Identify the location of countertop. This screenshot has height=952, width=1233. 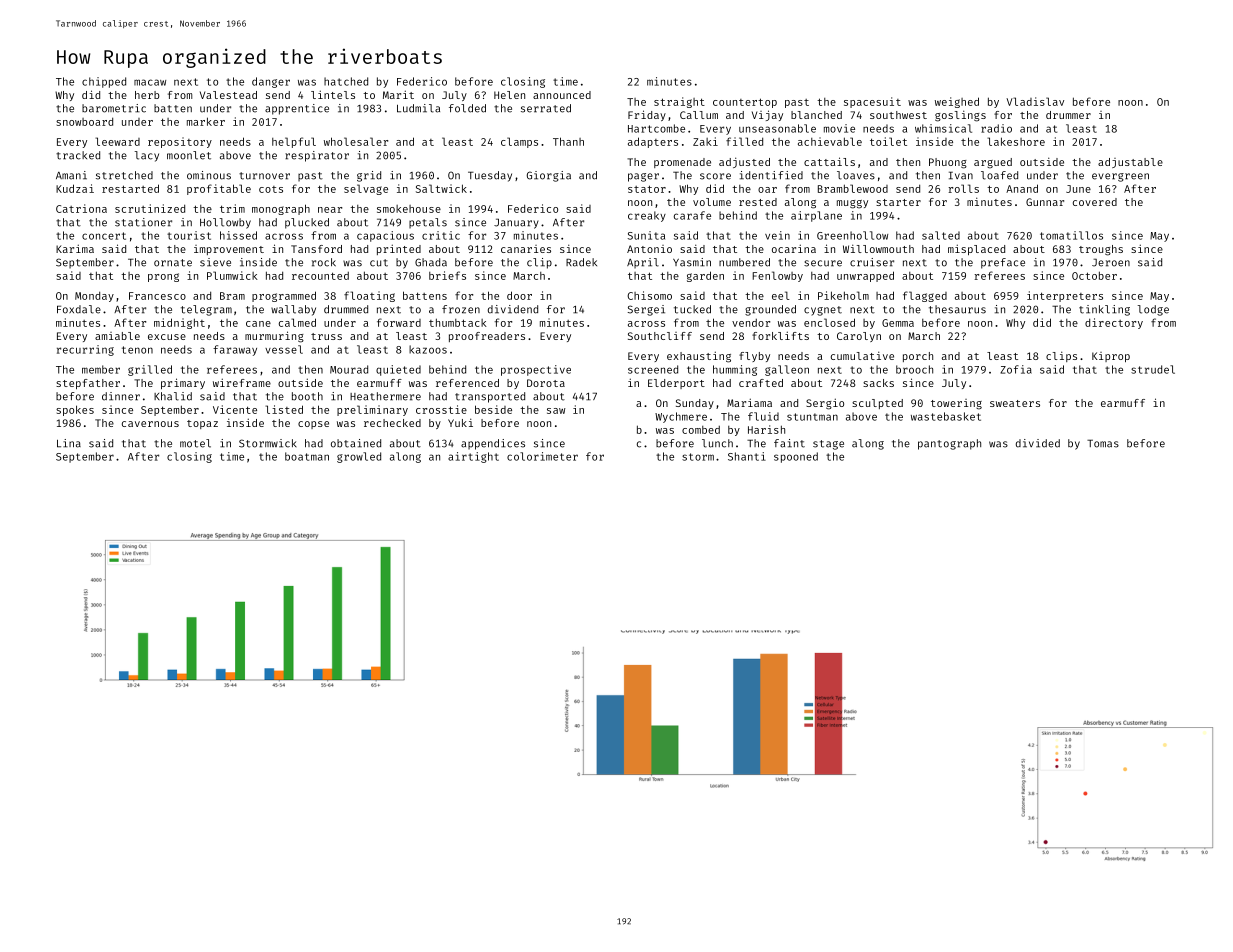
(745, 103).
